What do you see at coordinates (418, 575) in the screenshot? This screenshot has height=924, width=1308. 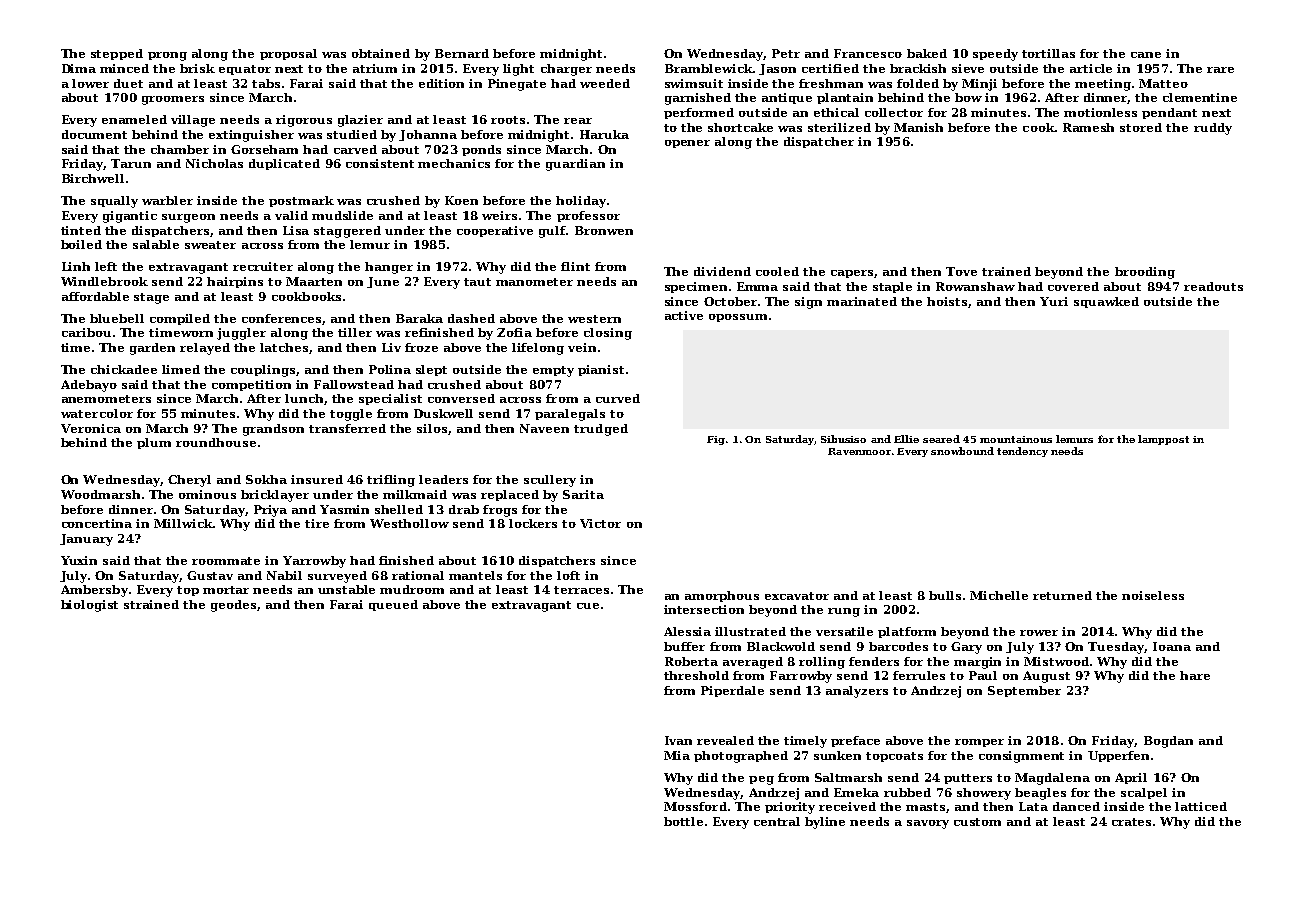 I see `rational` at bounding box center [418, 575].
